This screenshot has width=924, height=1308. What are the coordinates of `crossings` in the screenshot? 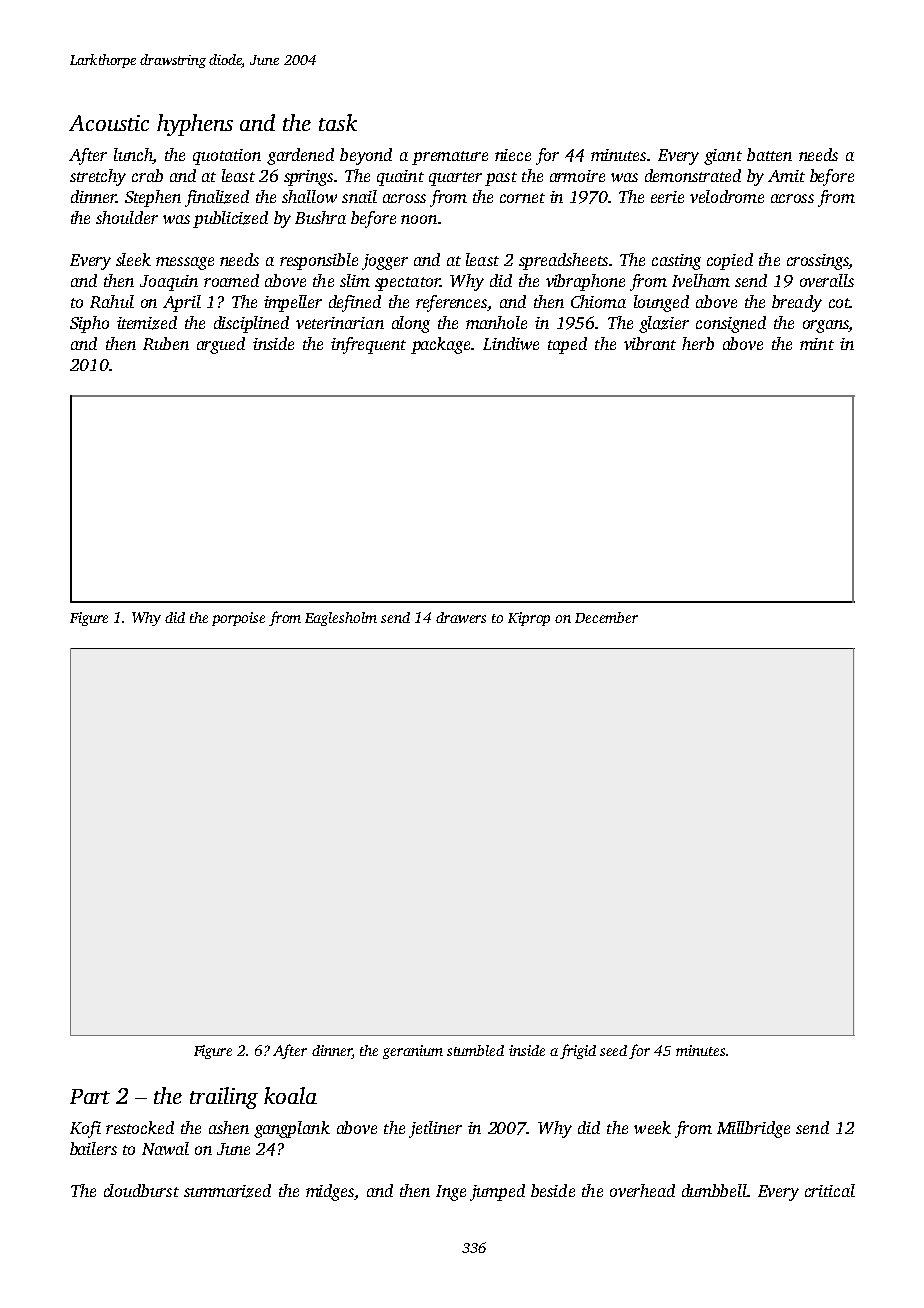 It's located at (818, 262).
